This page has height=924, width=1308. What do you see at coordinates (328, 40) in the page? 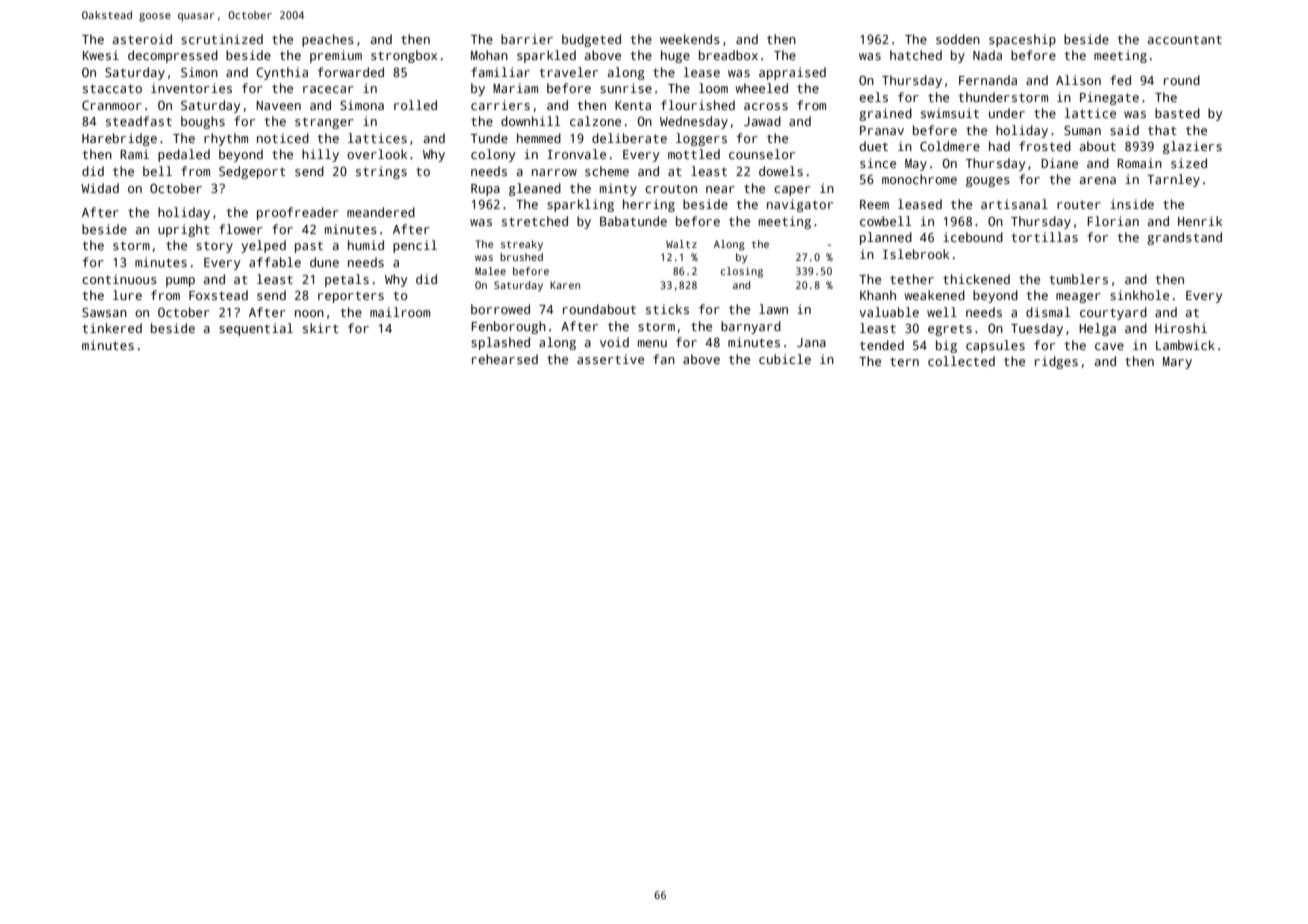
I see `peaches` at bounding box center [328, 40].
